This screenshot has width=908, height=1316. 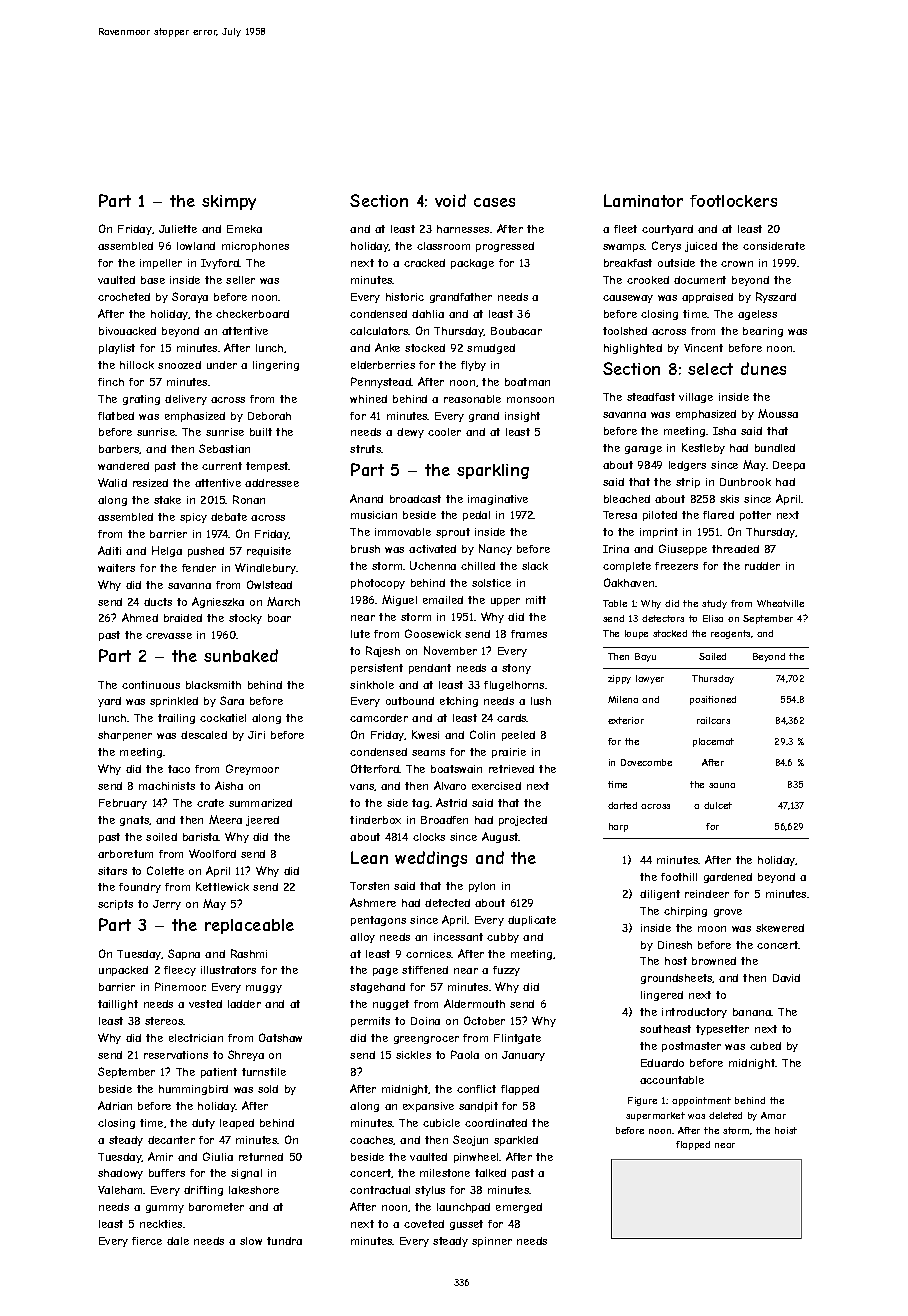 What do you see at coordinates (167, 551) in the screenshot?
I see `Helga` at bounding box center [167, 551].
